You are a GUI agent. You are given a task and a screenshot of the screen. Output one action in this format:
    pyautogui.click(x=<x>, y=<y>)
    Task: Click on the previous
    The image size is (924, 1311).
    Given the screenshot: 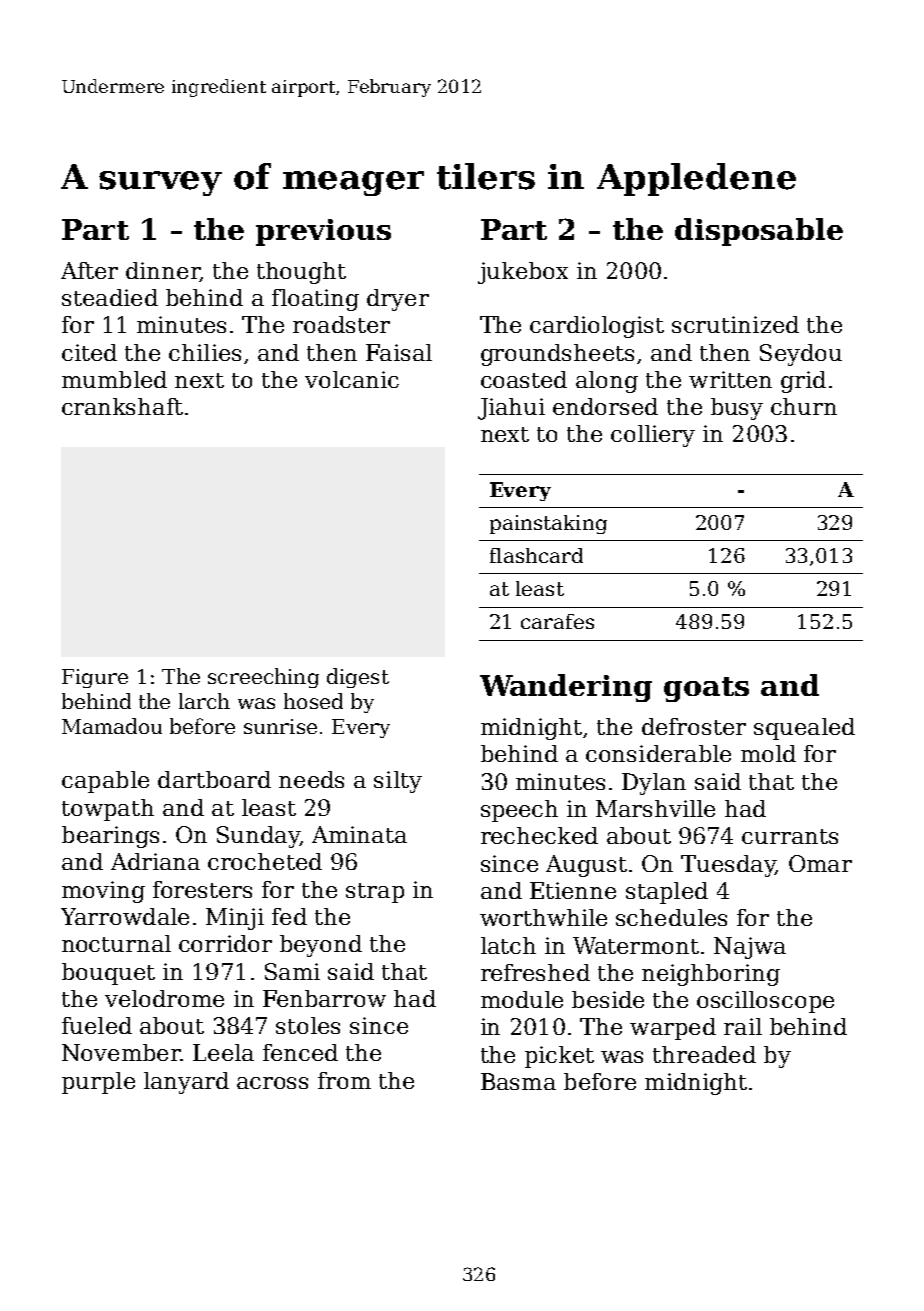 What is the action you would take?
    pyautogui.click(x=323, y=232)
